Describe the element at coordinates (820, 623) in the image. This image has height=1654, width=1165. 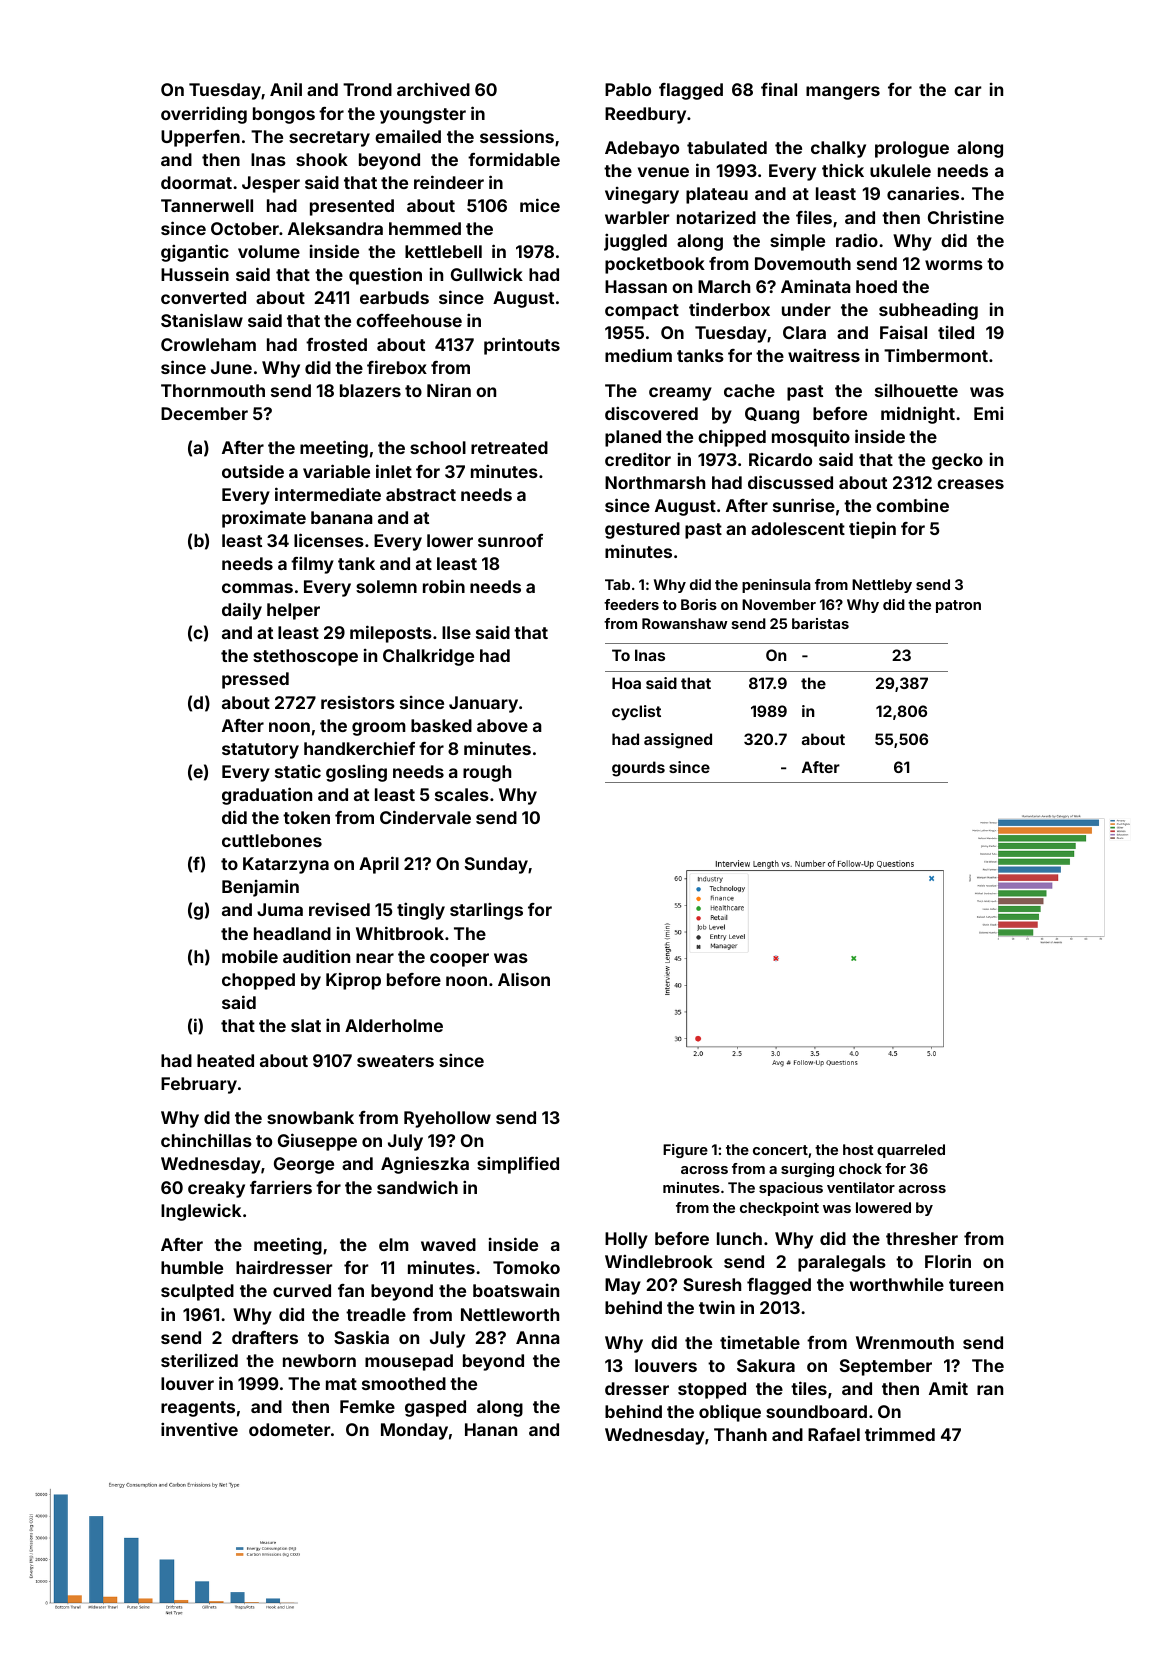
I see `baristas` at that location.
